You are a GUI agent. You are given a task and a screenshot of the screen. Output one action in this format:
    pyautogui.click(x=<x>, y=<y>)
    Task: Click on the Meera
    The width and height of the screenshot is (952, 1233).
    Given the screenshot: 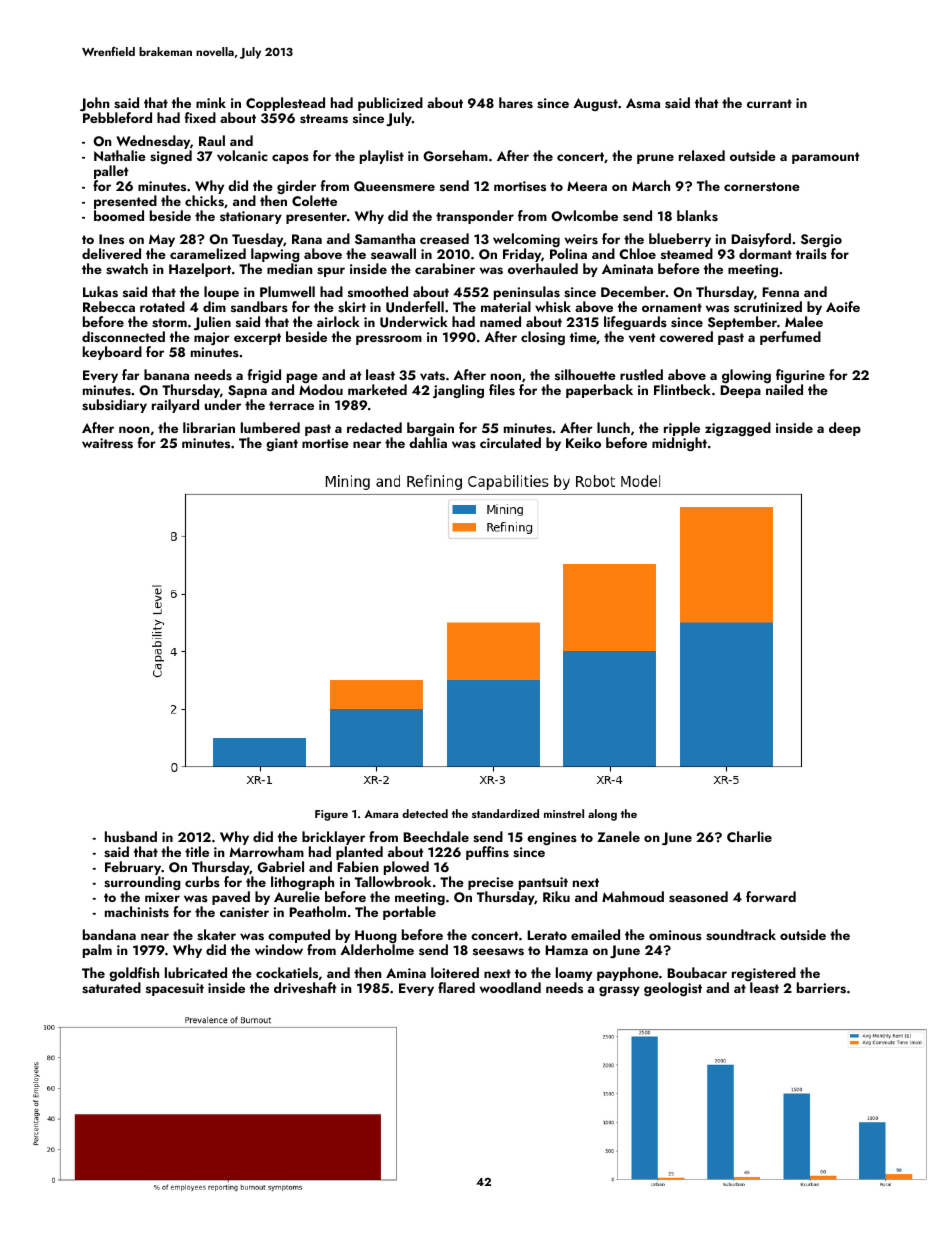 What is the action you would take?
    pyautogui.click(x=587, y=186)
